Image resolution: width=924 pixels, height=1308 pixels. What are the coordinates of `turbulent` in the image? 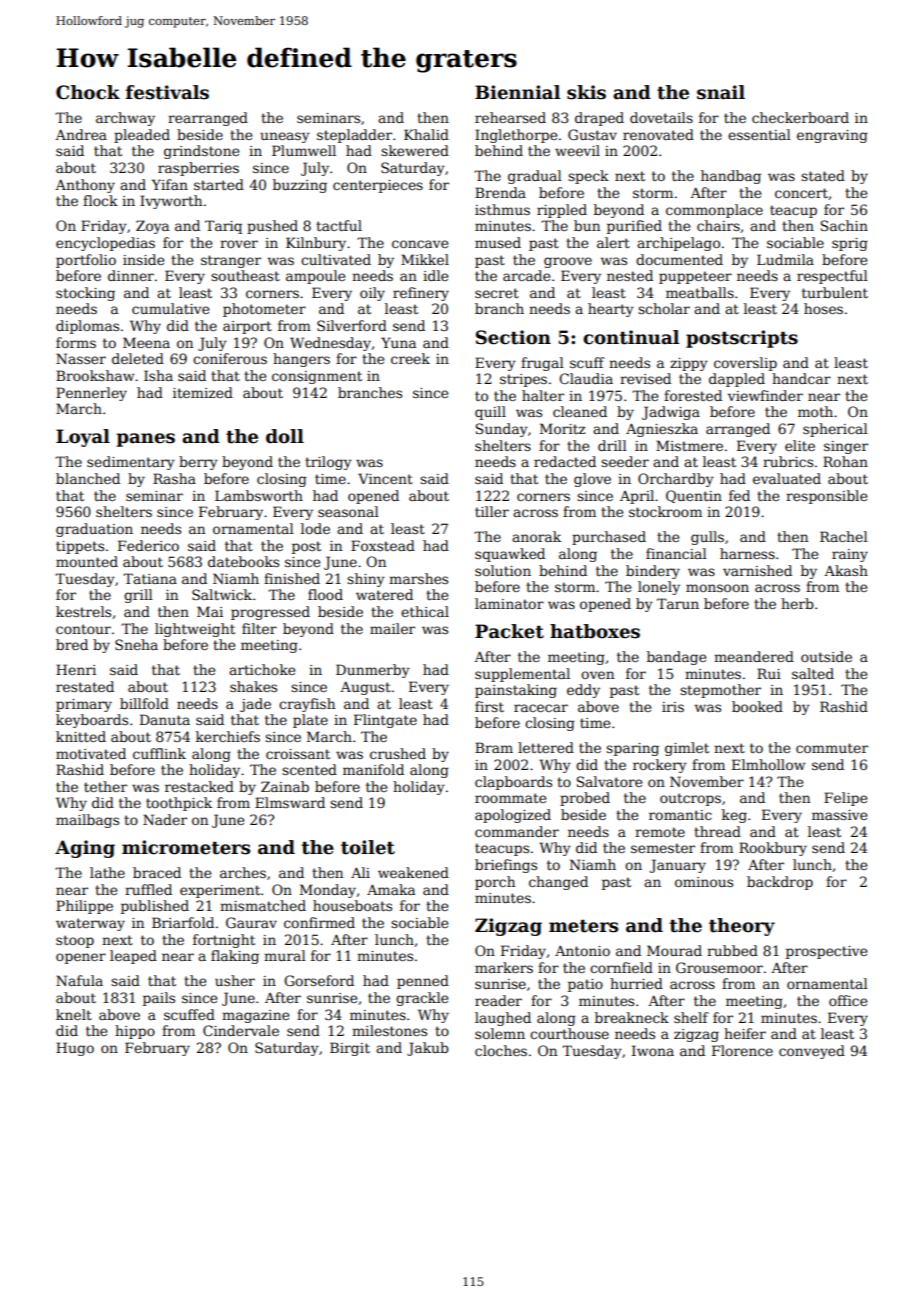 It's located at (835, 292).
